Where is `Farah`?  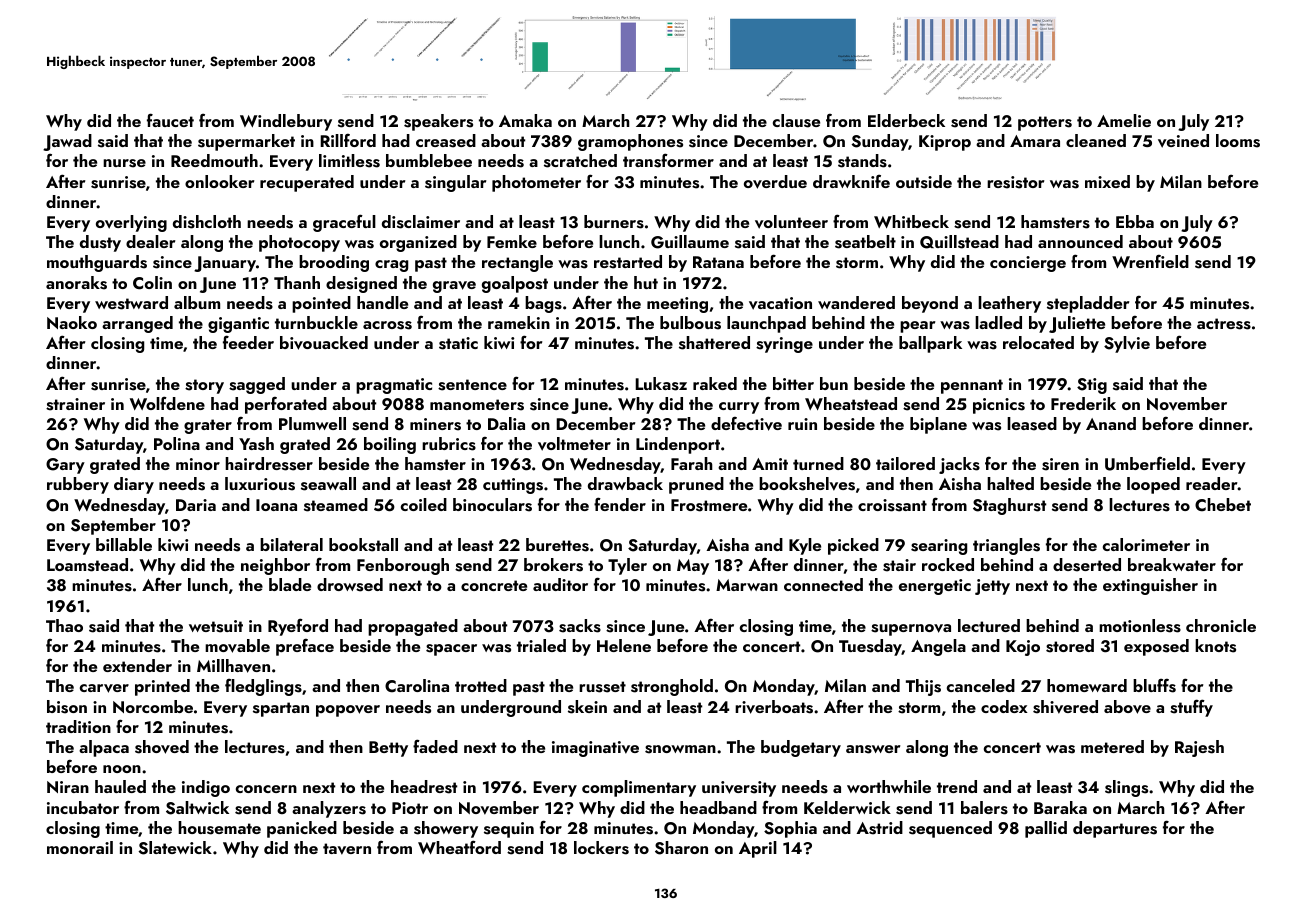 Farah is located at coordinates (692, 463).
